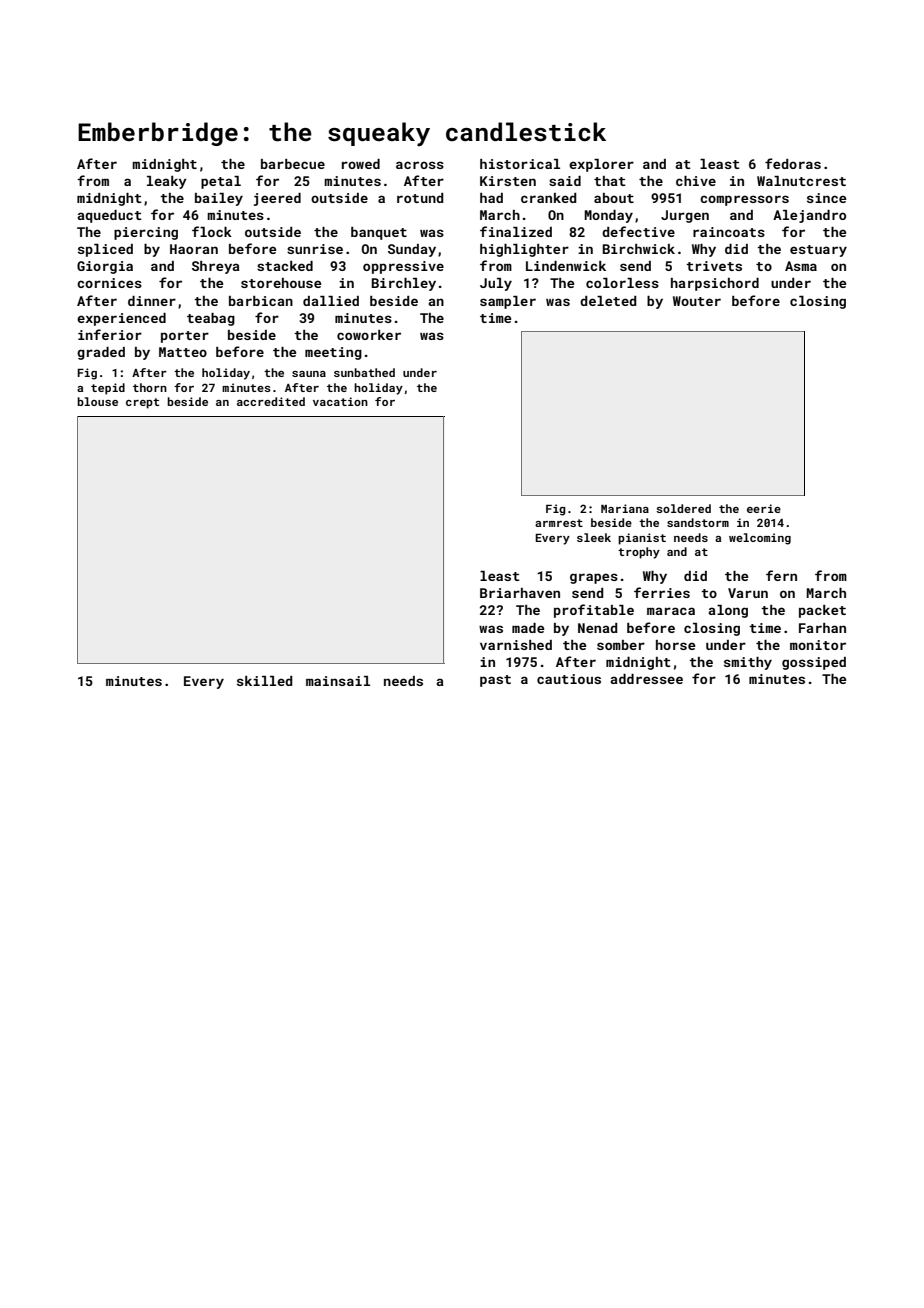 The image size is (924, 1308). What do you see at coordinates (420, 165) in the image?
I see `across` at bounding box center [420, 165].
